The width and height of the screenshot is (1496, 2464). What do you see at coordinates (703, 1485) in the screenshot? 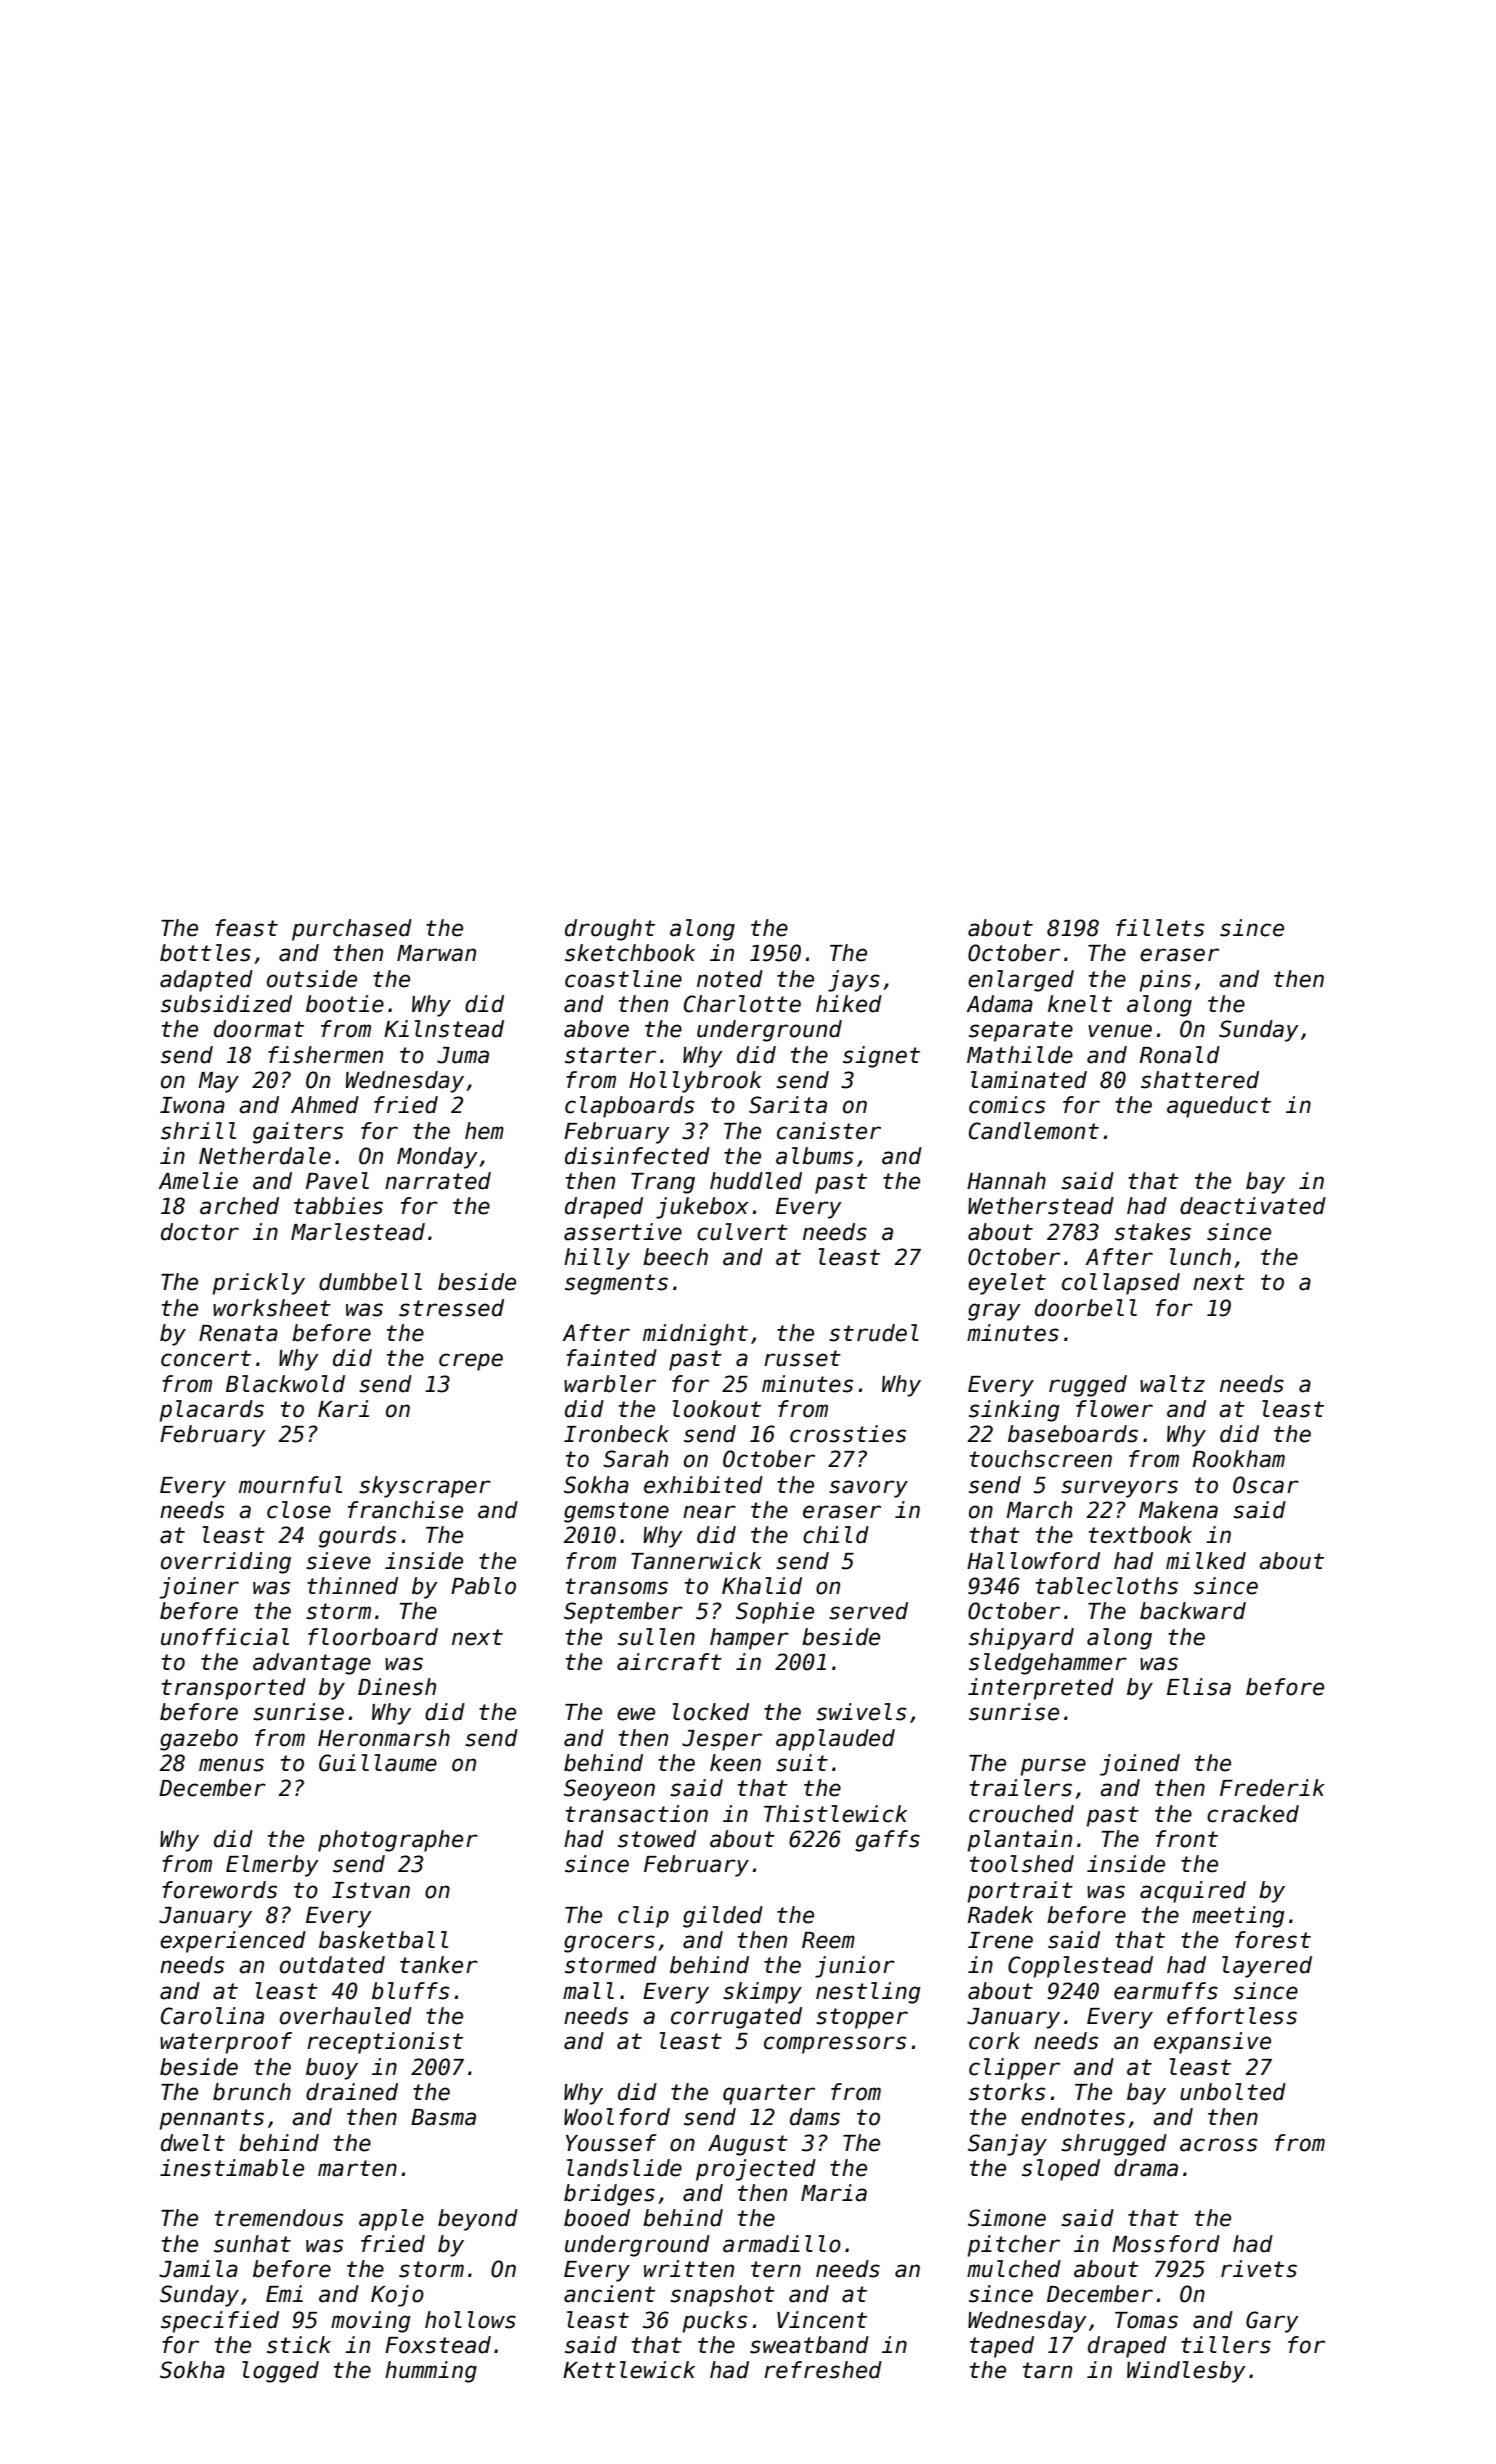
I see `exhibited` at bounding box center [703, 1485].
